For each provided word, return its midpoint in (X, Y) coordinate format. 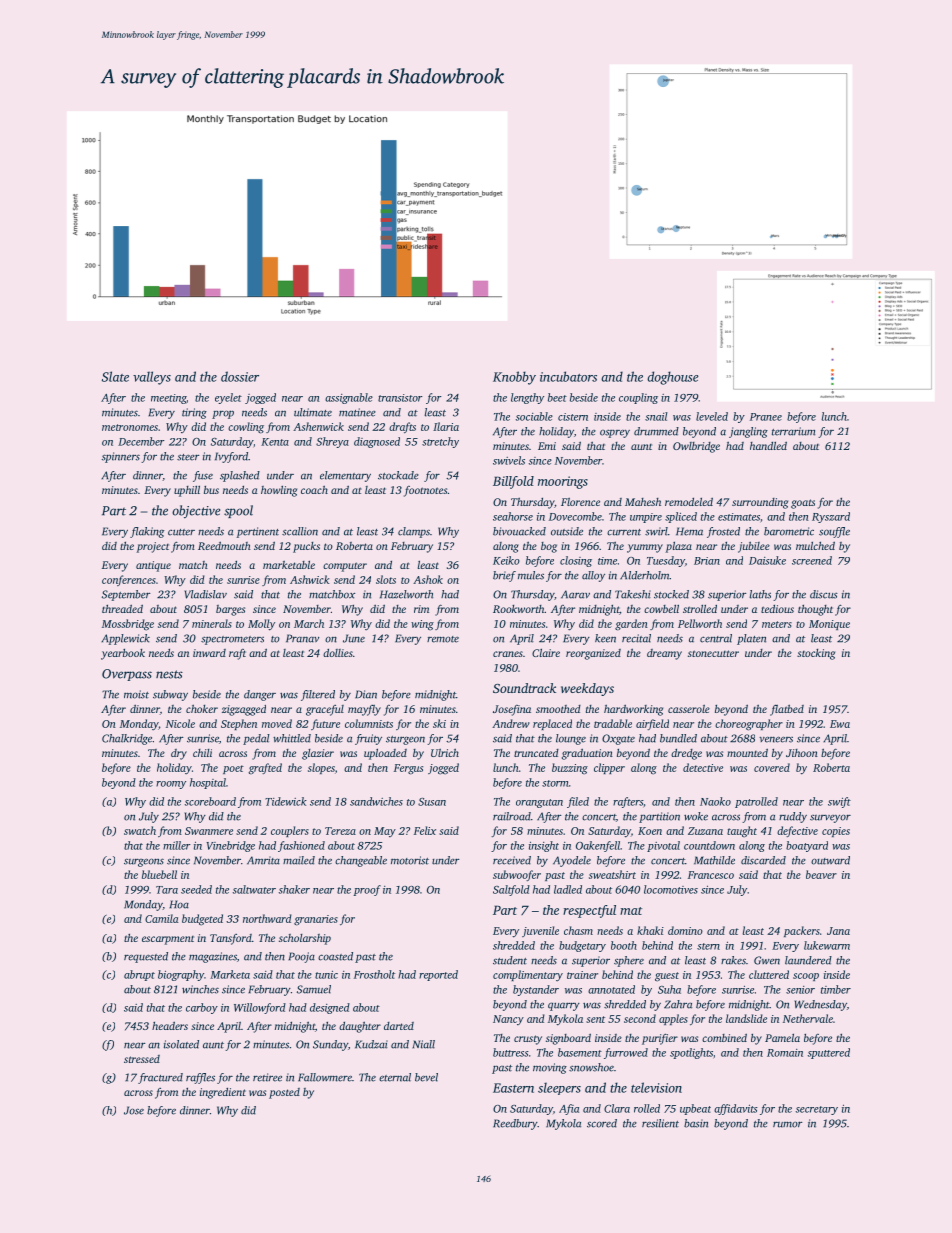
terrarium (793, 431)
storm (555, 783)
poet (233, 769)
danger (260, 695)
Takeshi (633, 594)
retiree (267, 1077)
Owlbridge (696, 447)
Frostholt (374, 974)
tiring (194, 413)
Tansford (231, 939)
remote (443, 639)
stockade (398, 475)
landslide (746, 1018)
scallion (300, 531)
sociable (534, 416)
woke (696, 816)
